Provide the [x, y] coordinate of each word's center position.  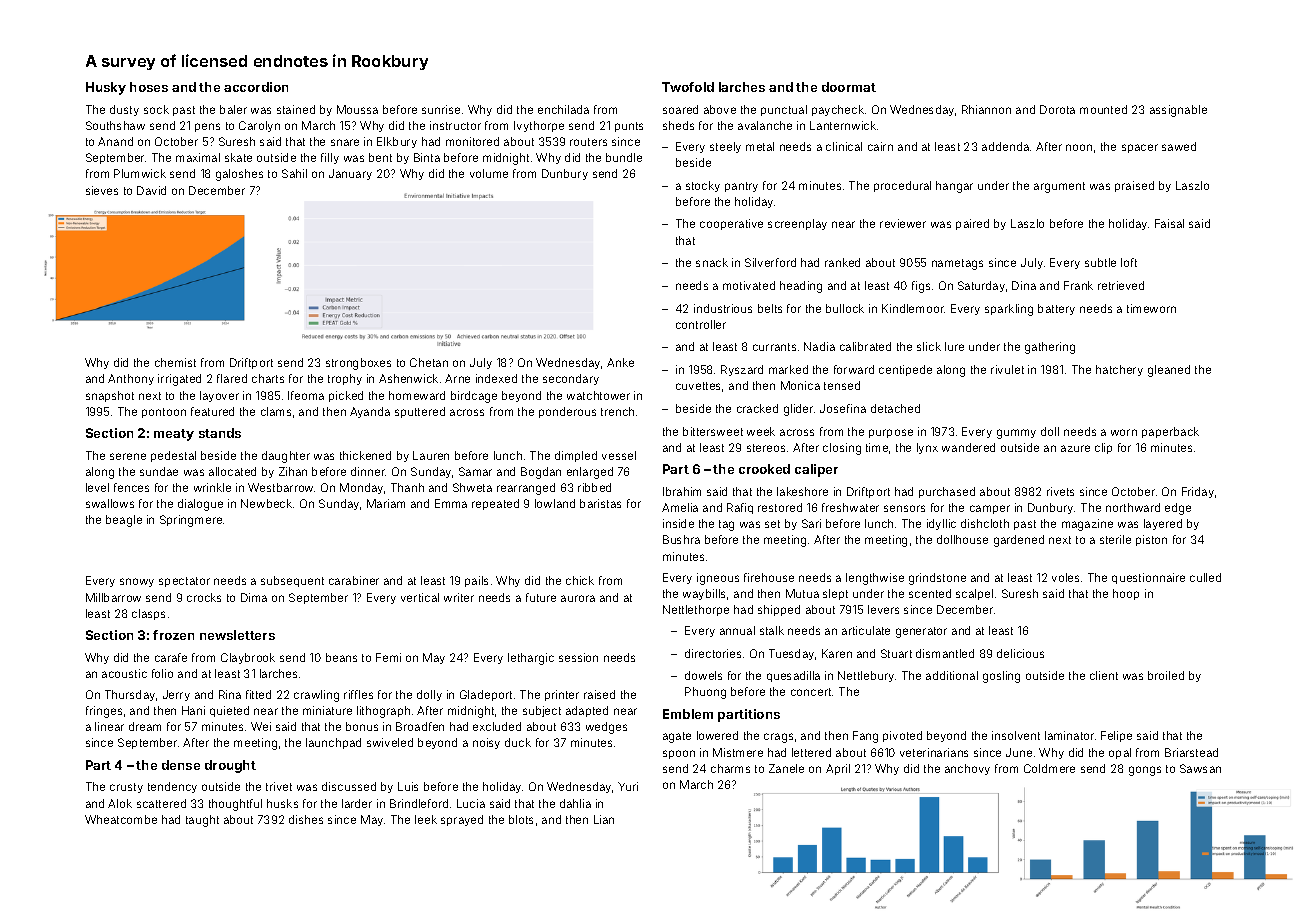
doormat [849, 87]
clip [1103, 448]
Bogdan [541, 473]
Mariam [386, 503]
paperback [1170, 432]
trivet [279, 786]
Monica [800, 385]
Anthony [131, 379]
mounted [1103, 109]
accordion [256, 87]
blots [521, 819]
